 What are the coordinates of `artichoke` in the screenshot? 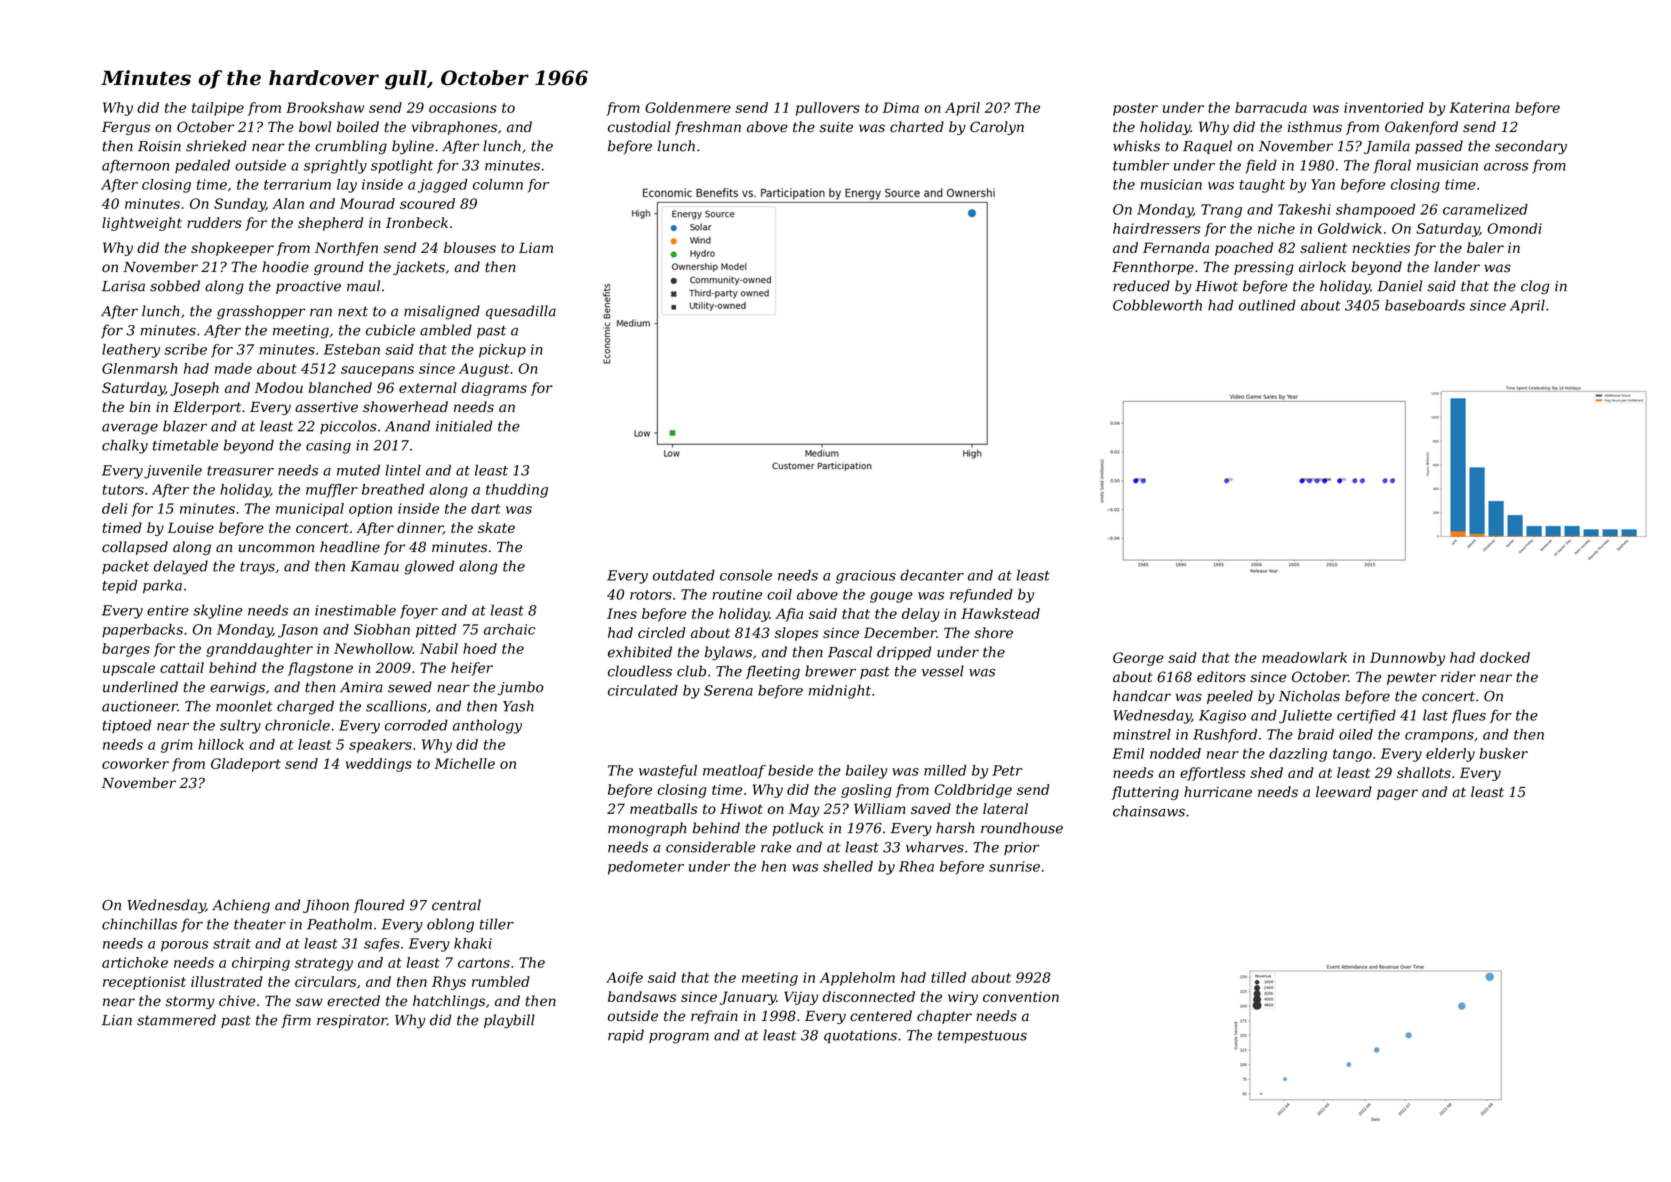 It's located at (135, 962).
